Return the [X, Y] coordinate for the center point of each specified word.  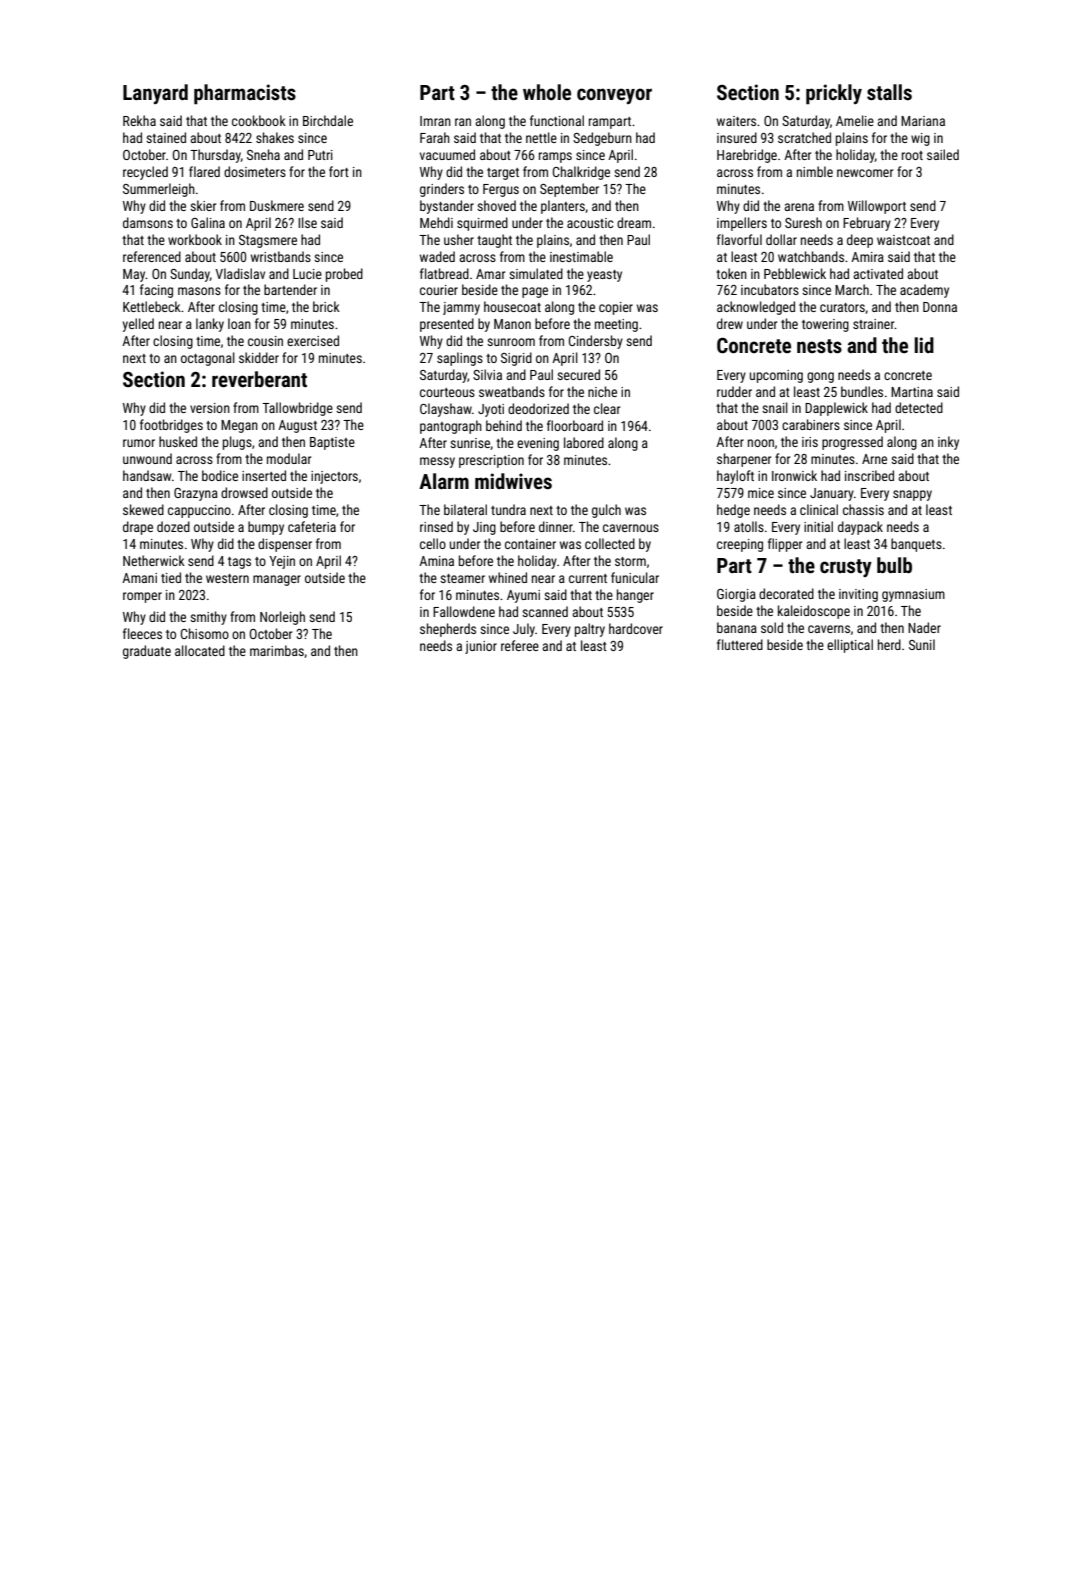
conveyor [614, 96]
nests [819, 346]
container [530, 544]
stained [166, 137]
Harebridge [747, 156]
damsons [148, 222]
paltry [590, 630]
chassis [863, 509]
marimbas [277, 650]
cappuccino [199, 511]
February [867, 224]
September [569, 190]
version [210, 408]
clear [607, 408]
